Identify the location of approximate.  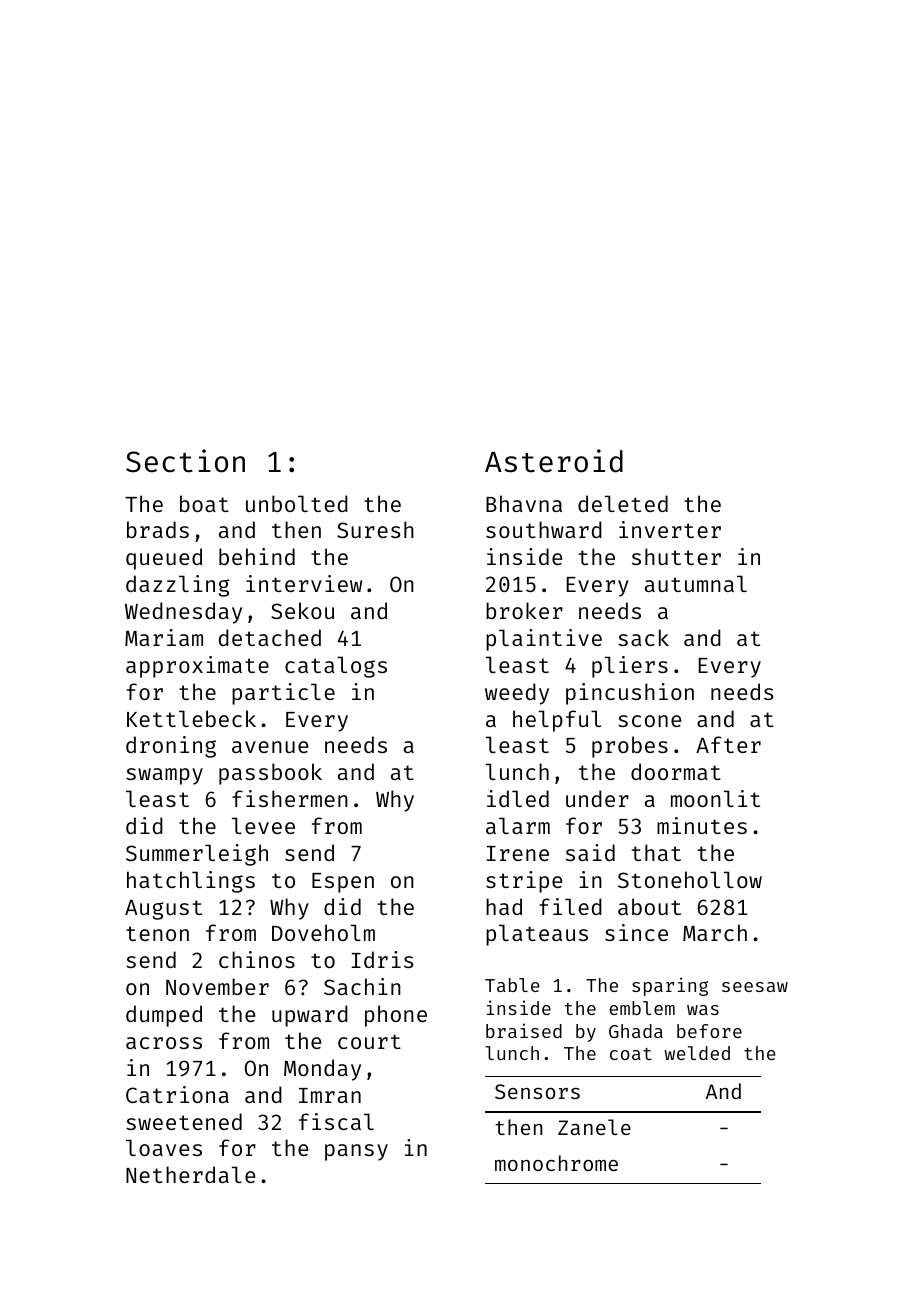
(197, 667).
